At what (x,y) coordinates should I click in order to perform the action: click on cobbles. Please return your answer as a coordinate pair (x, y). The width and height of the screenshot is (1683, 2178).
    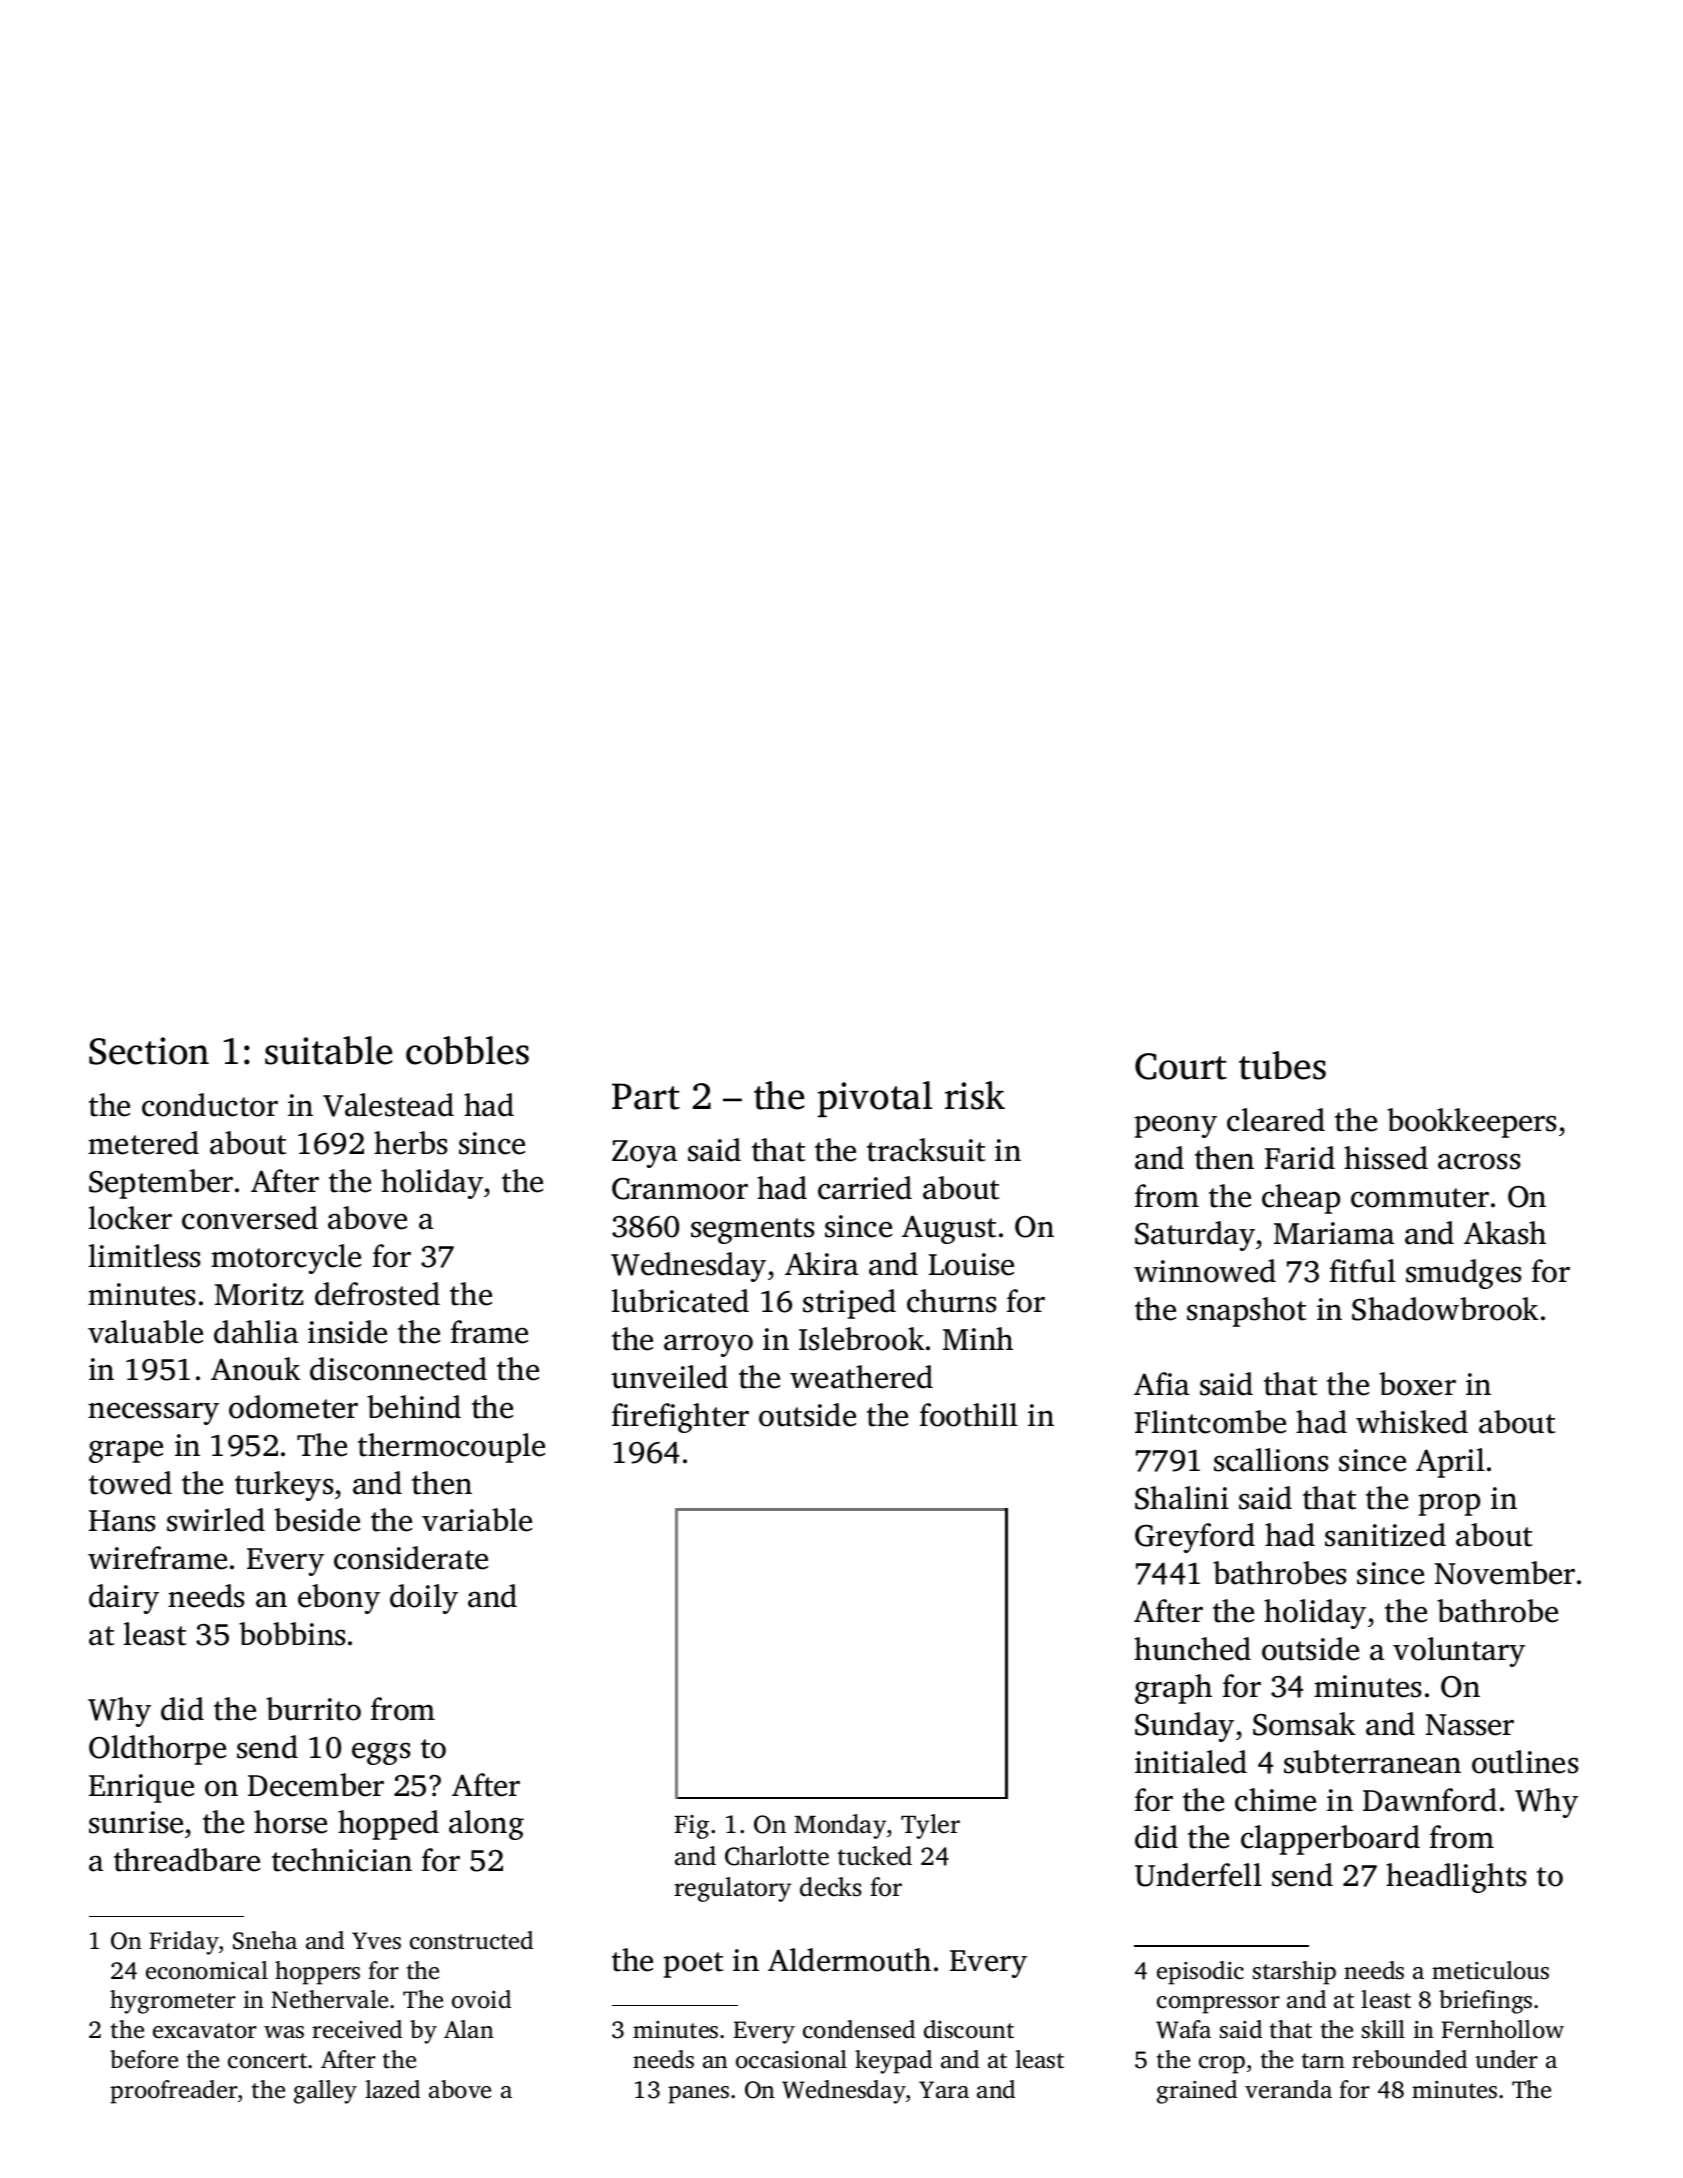
    Looking at the image, I should click on (467, 1050).
